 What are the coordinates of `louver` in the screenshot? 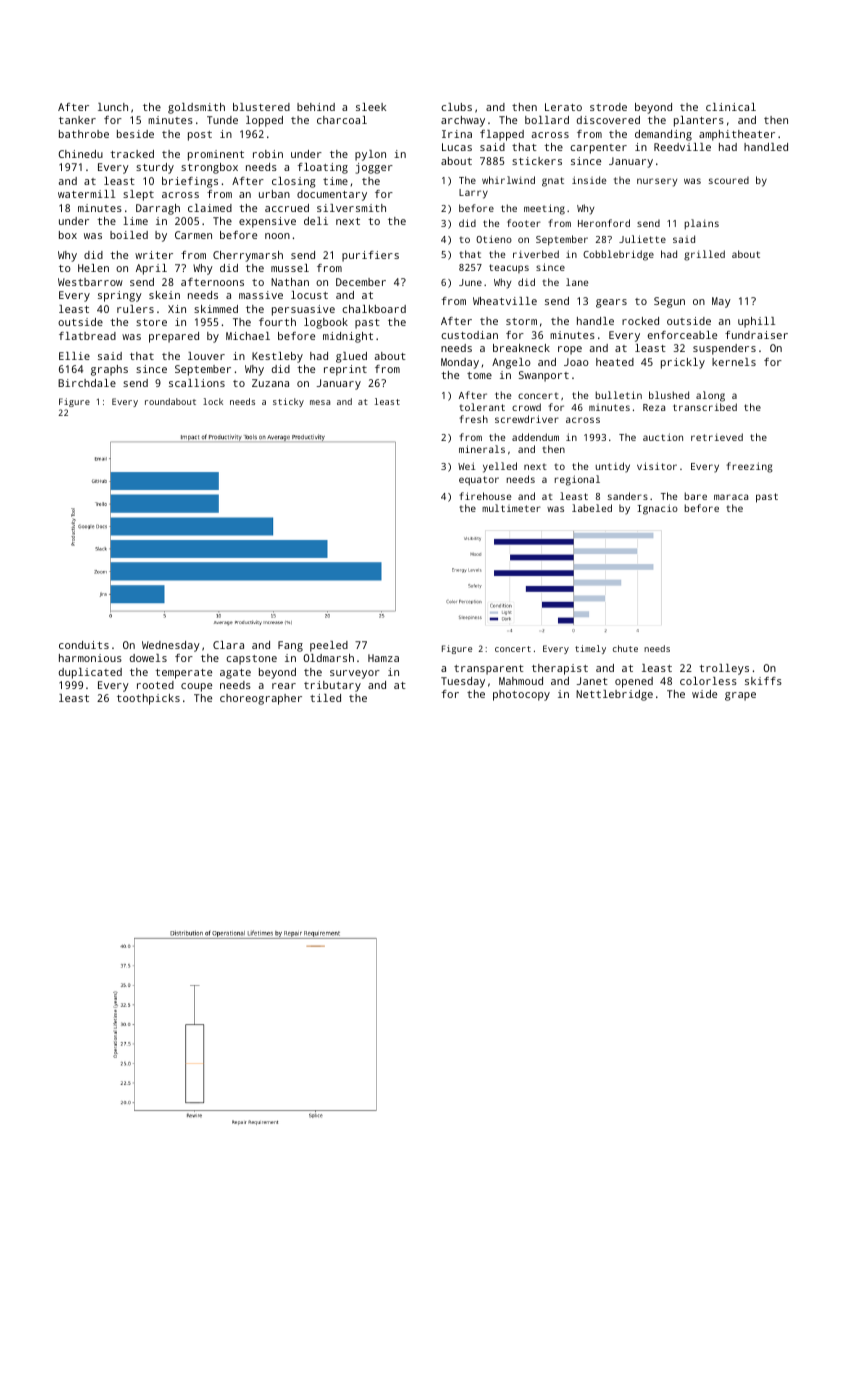 It's located at (206, 356).
